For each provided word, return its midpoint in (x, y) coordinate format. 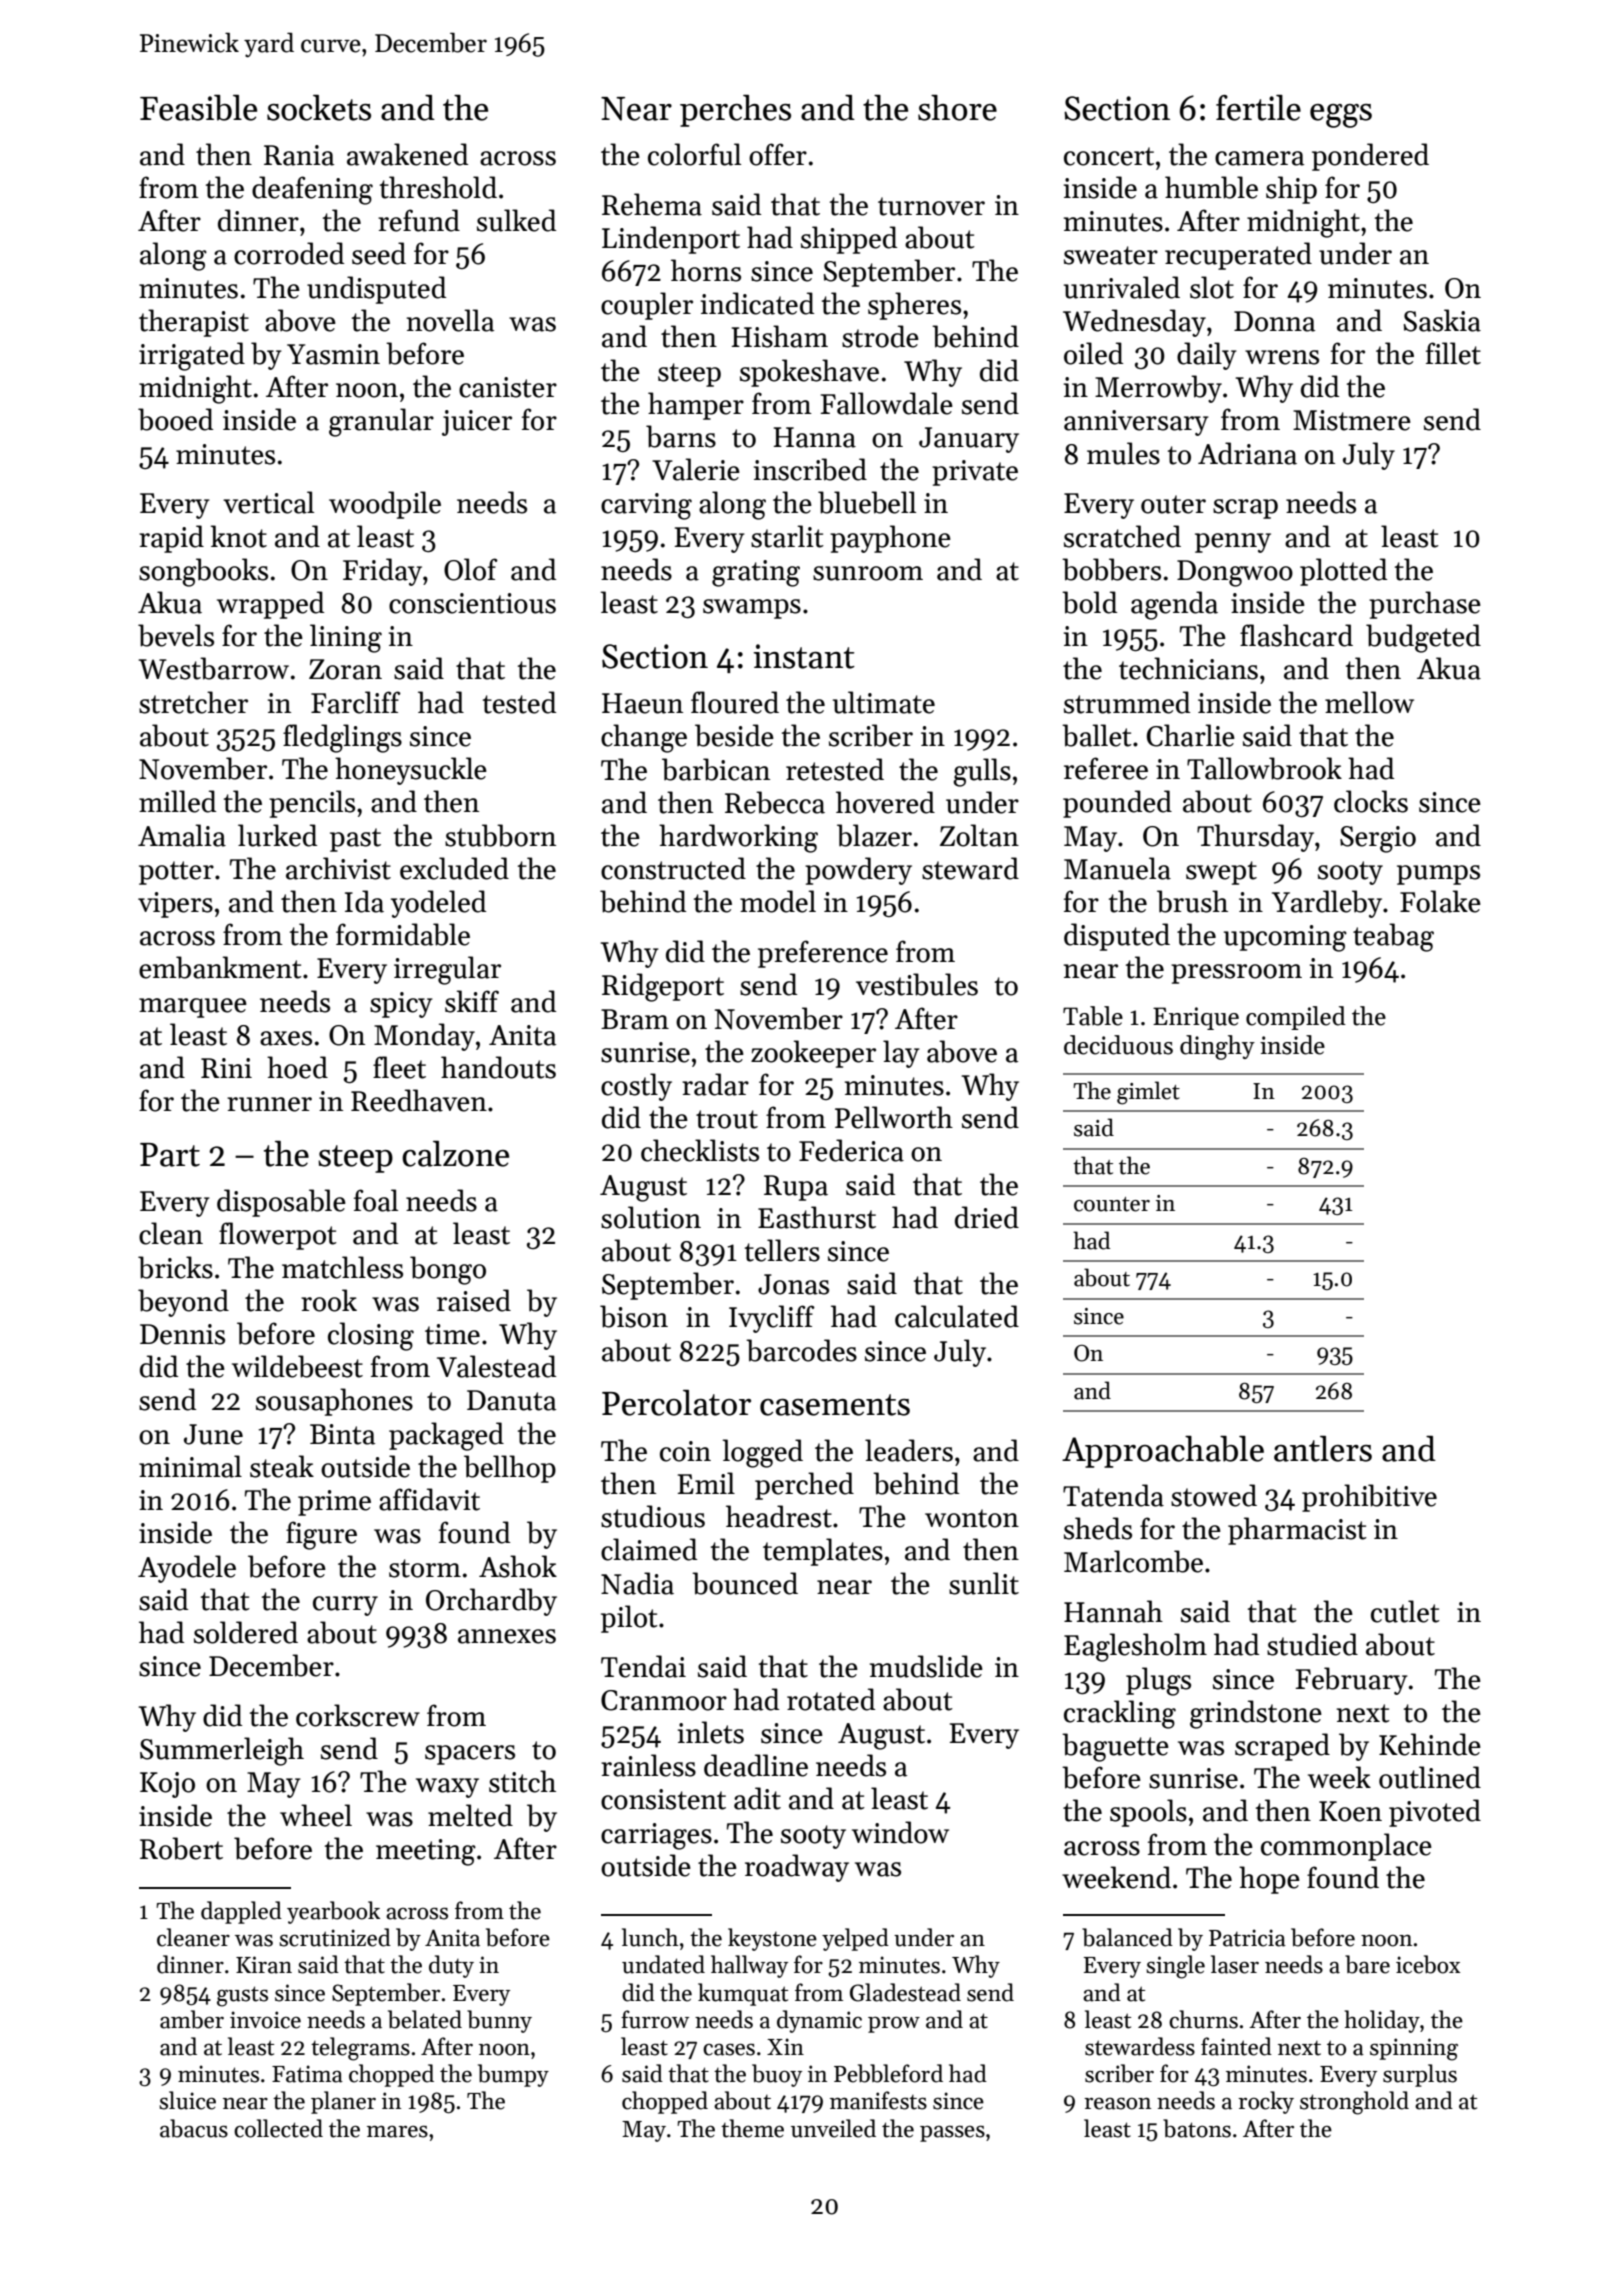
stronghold (1354, 2103)
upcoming (1285, 938)
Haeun (642, 703)
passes (952, 2133)
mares (397, 2131)
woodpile (385, 505)
